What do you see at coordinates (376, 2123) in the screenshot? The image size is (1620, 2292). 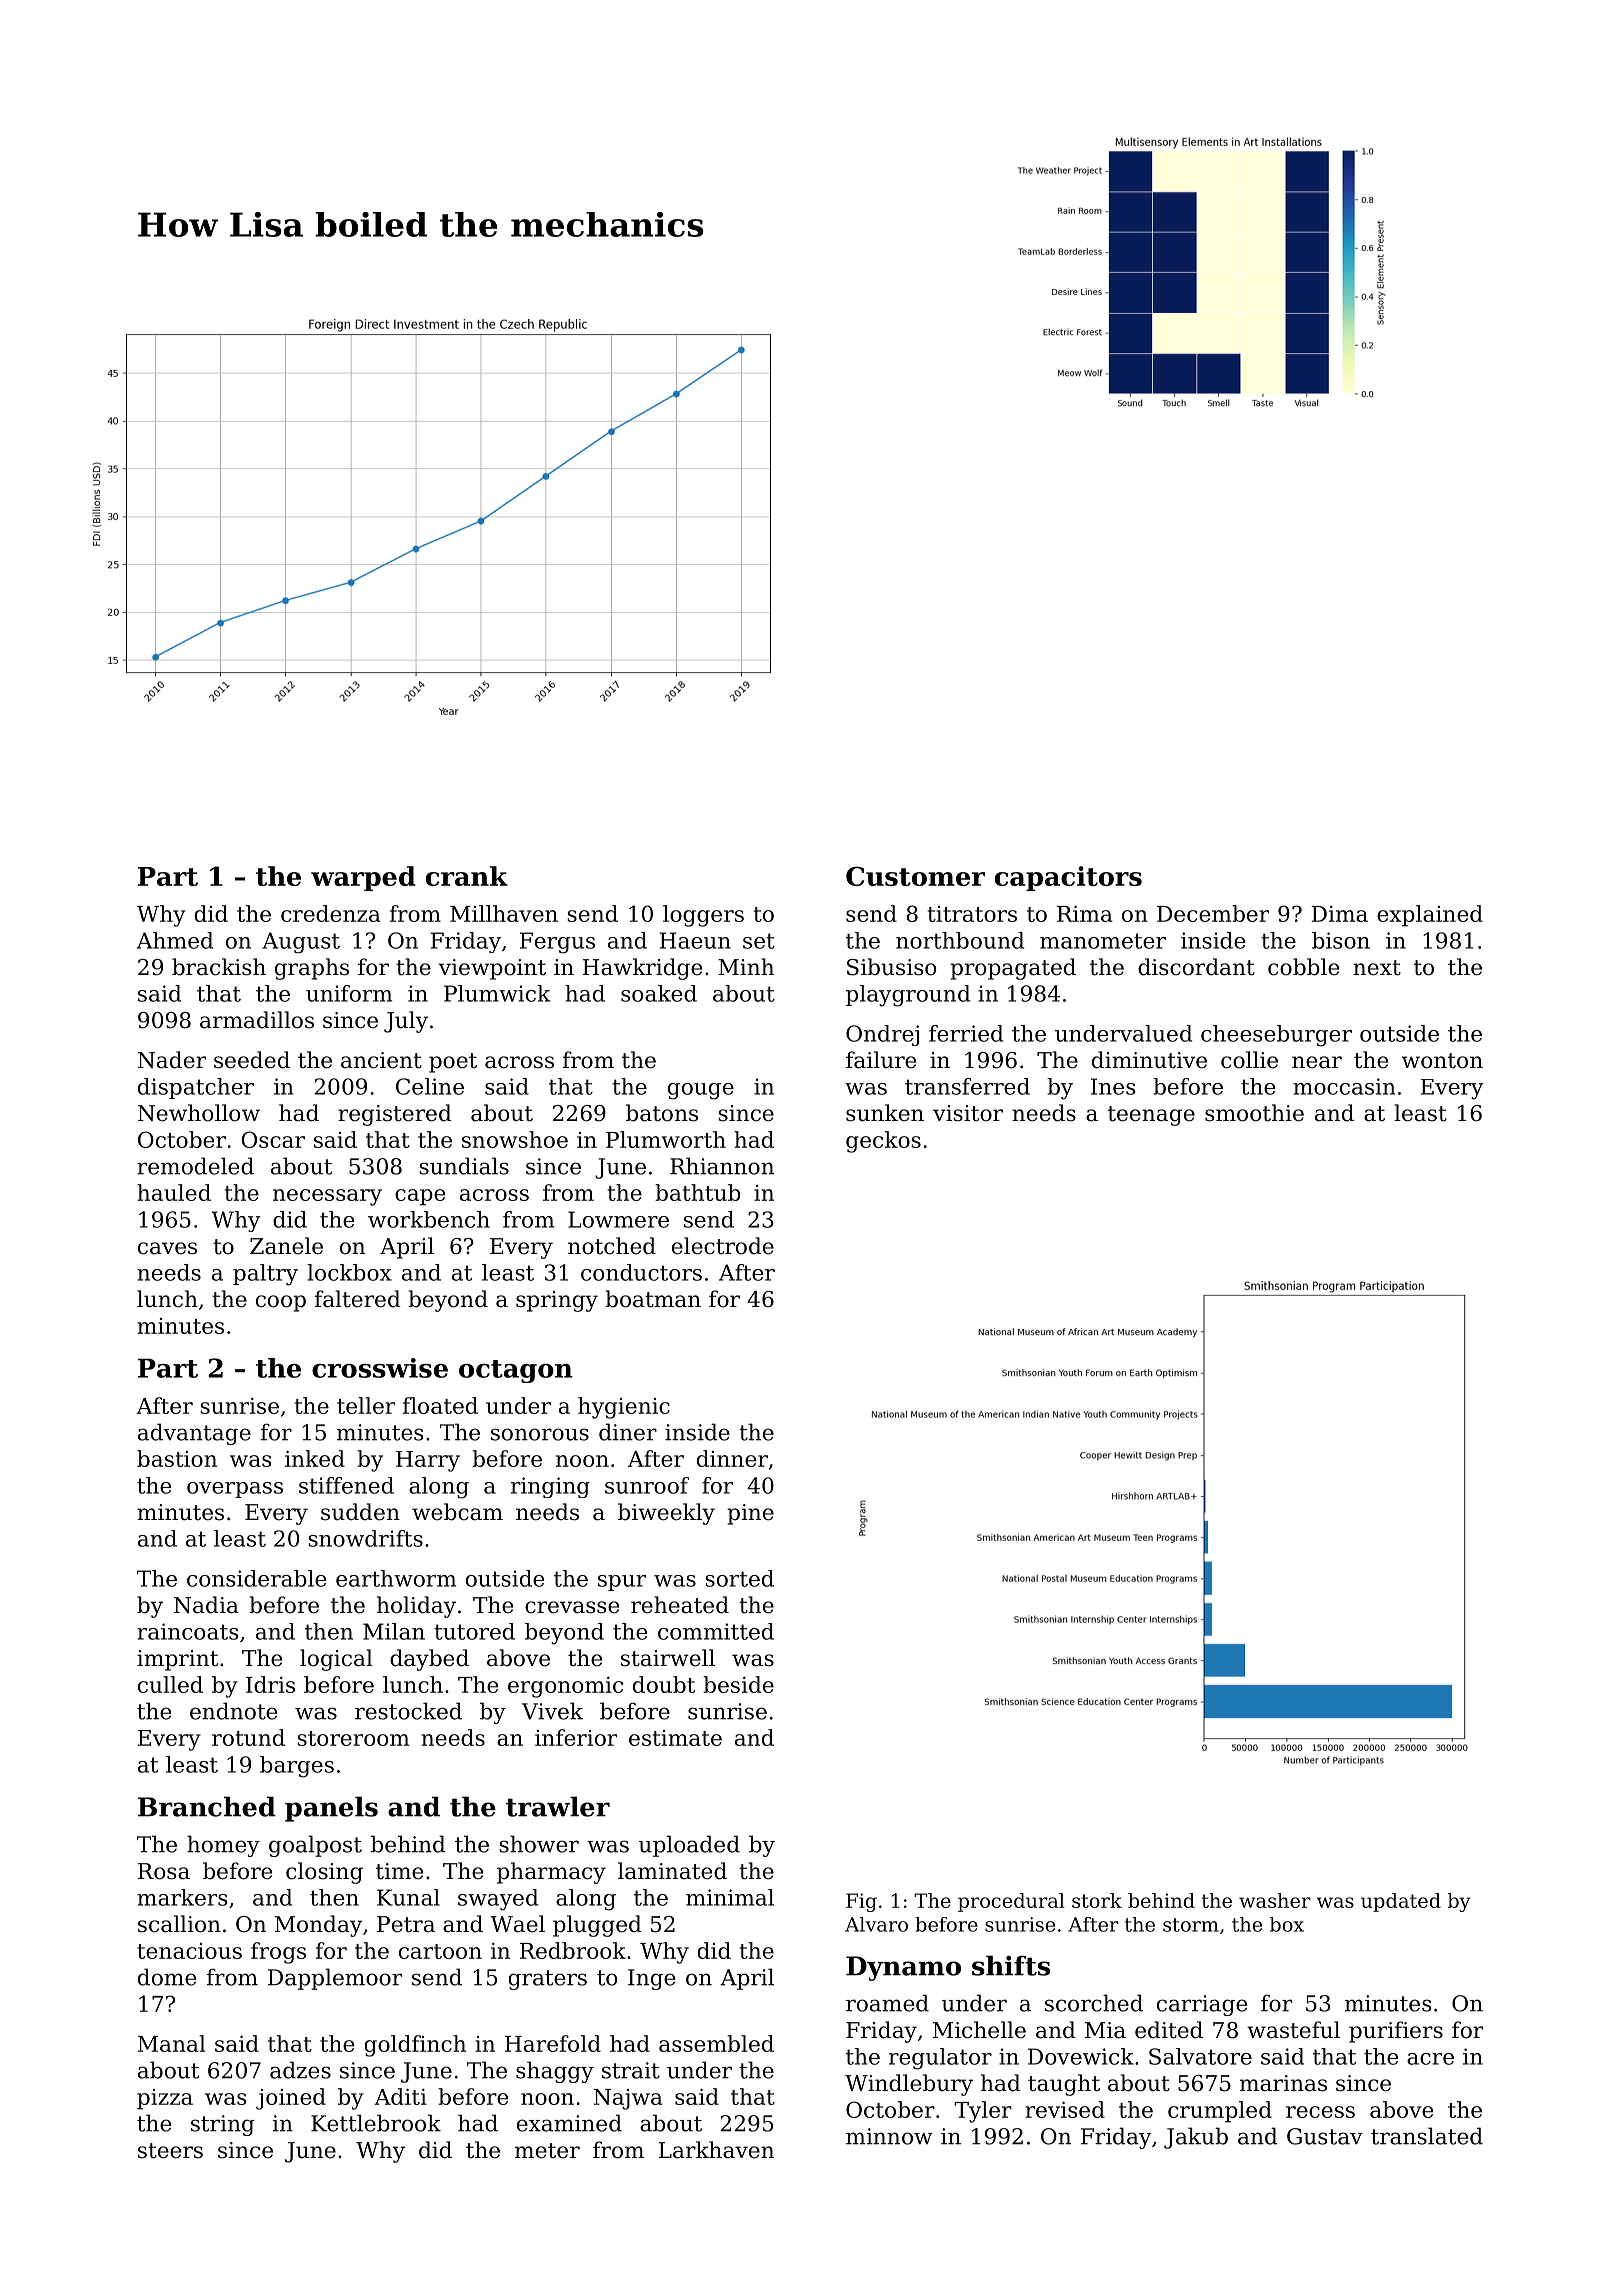 I see `Kettlebrook` at bounding box center [376, 2123].
